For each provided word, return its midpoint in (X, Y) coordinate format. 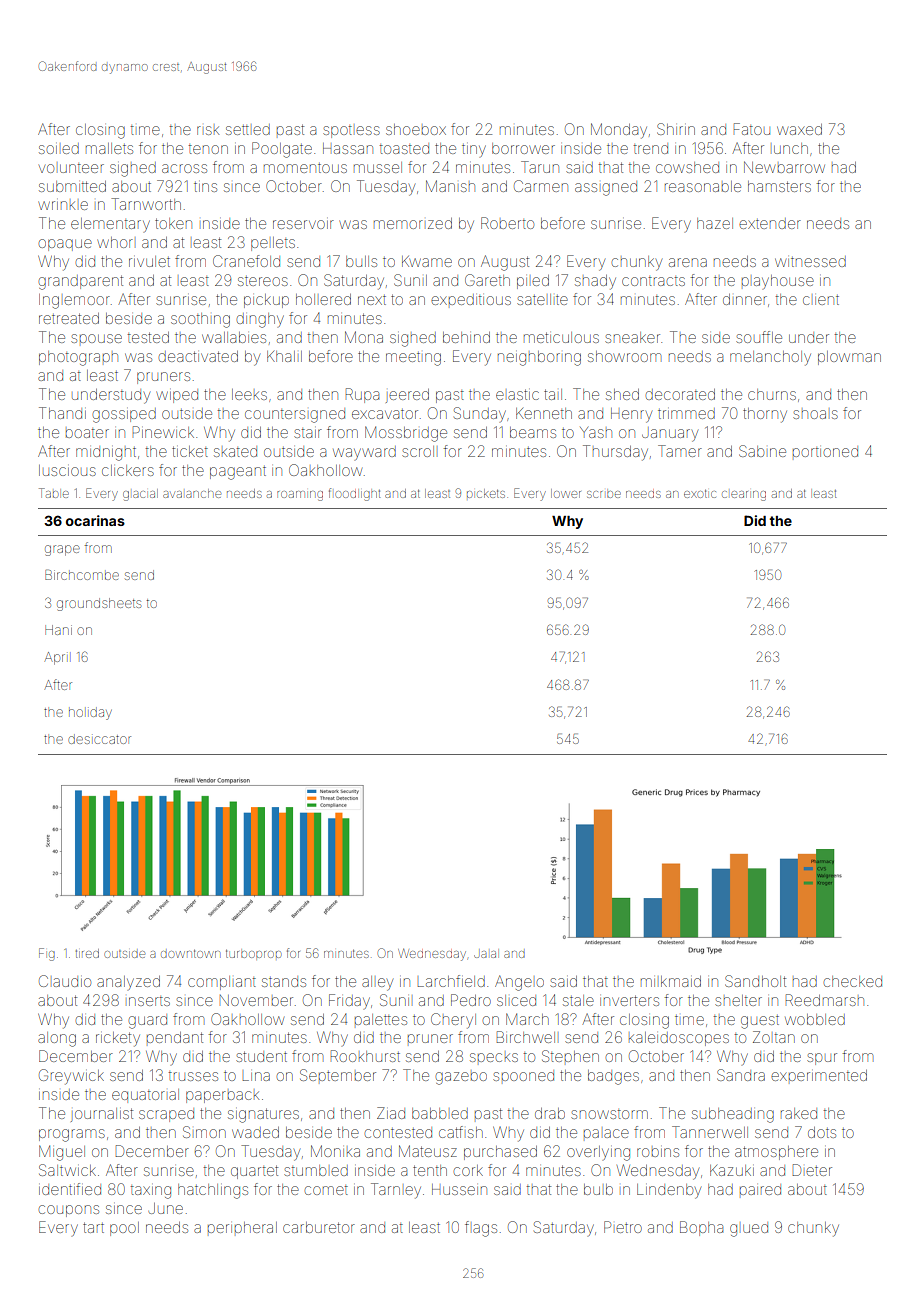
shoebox (416, 129)
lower (566, 493)
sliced (516, 1000)
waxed (799, 129)
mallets (109, 148)
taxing (151, 1192)
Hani (58, 630)
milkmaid (671, 981)
